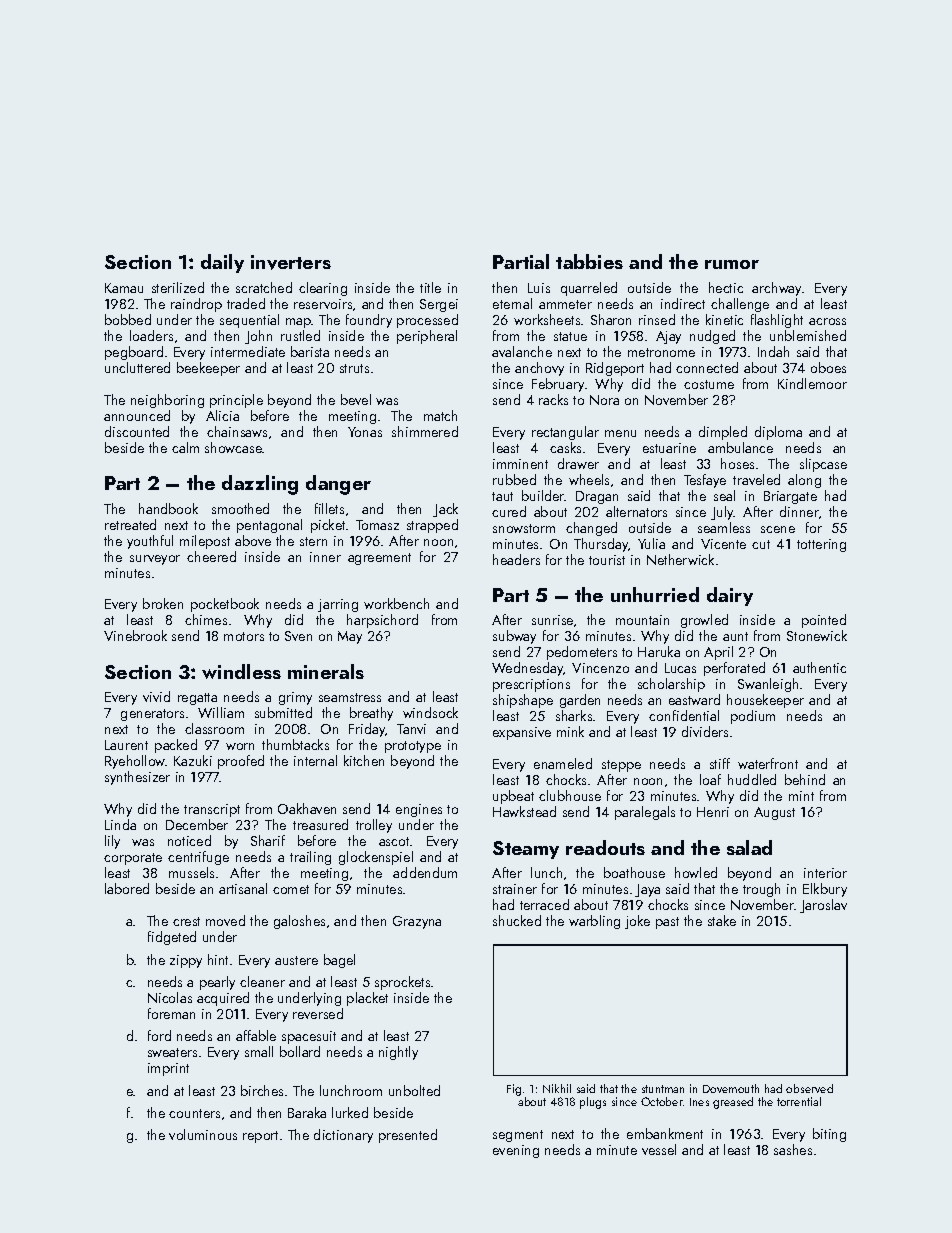 This screenshot has height=1233, width=952. Describe the element at coordinates (356, 399) in the screenshot. I see `bevel` at that location.
